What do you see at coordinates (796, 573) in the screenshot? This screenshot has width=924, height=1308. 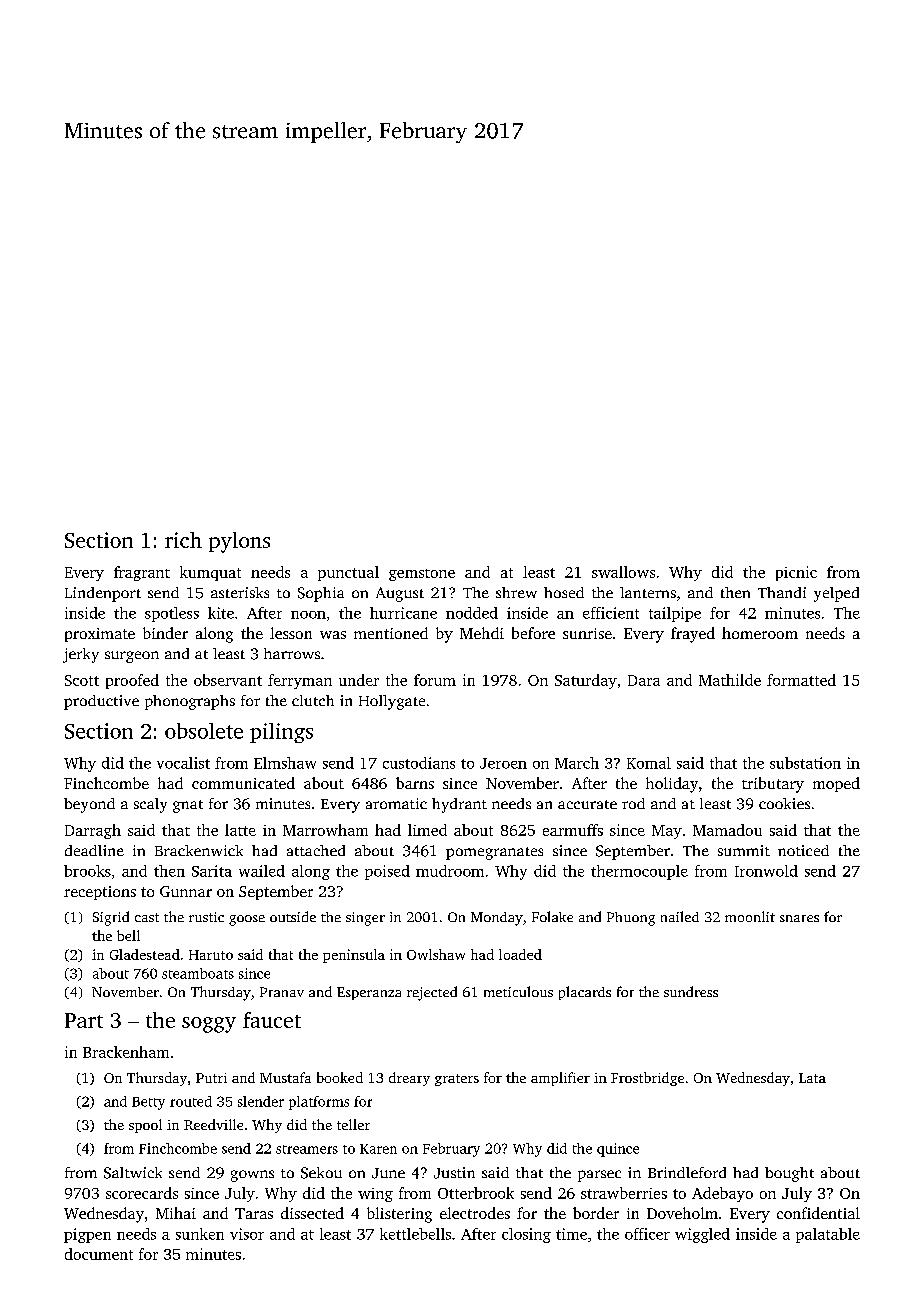 I see `picnic` at bounding box center [796, 573].
